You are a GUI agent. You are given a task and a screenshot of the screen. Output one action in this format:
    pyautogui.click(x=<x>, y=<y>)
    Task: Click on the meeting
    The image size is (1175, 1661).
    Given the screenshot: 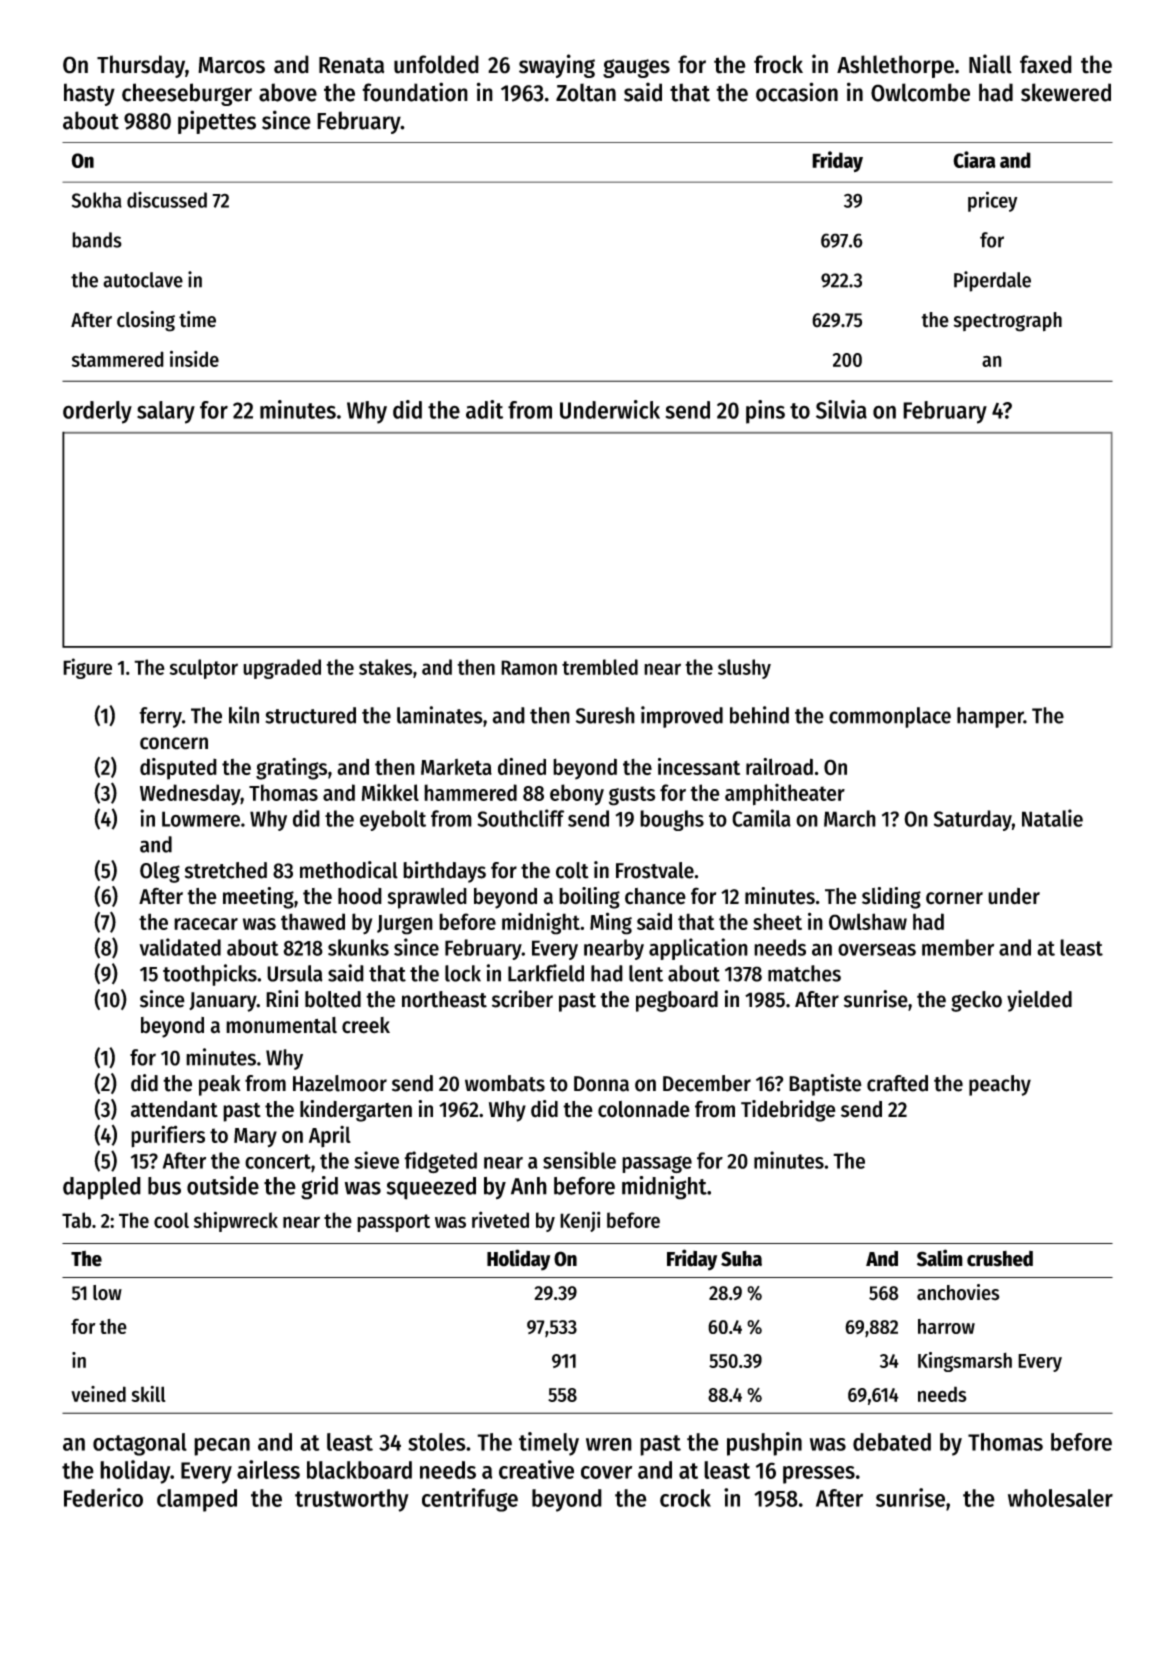 What is the action you would take?
    pyautogui.click(x=258, y=898)
